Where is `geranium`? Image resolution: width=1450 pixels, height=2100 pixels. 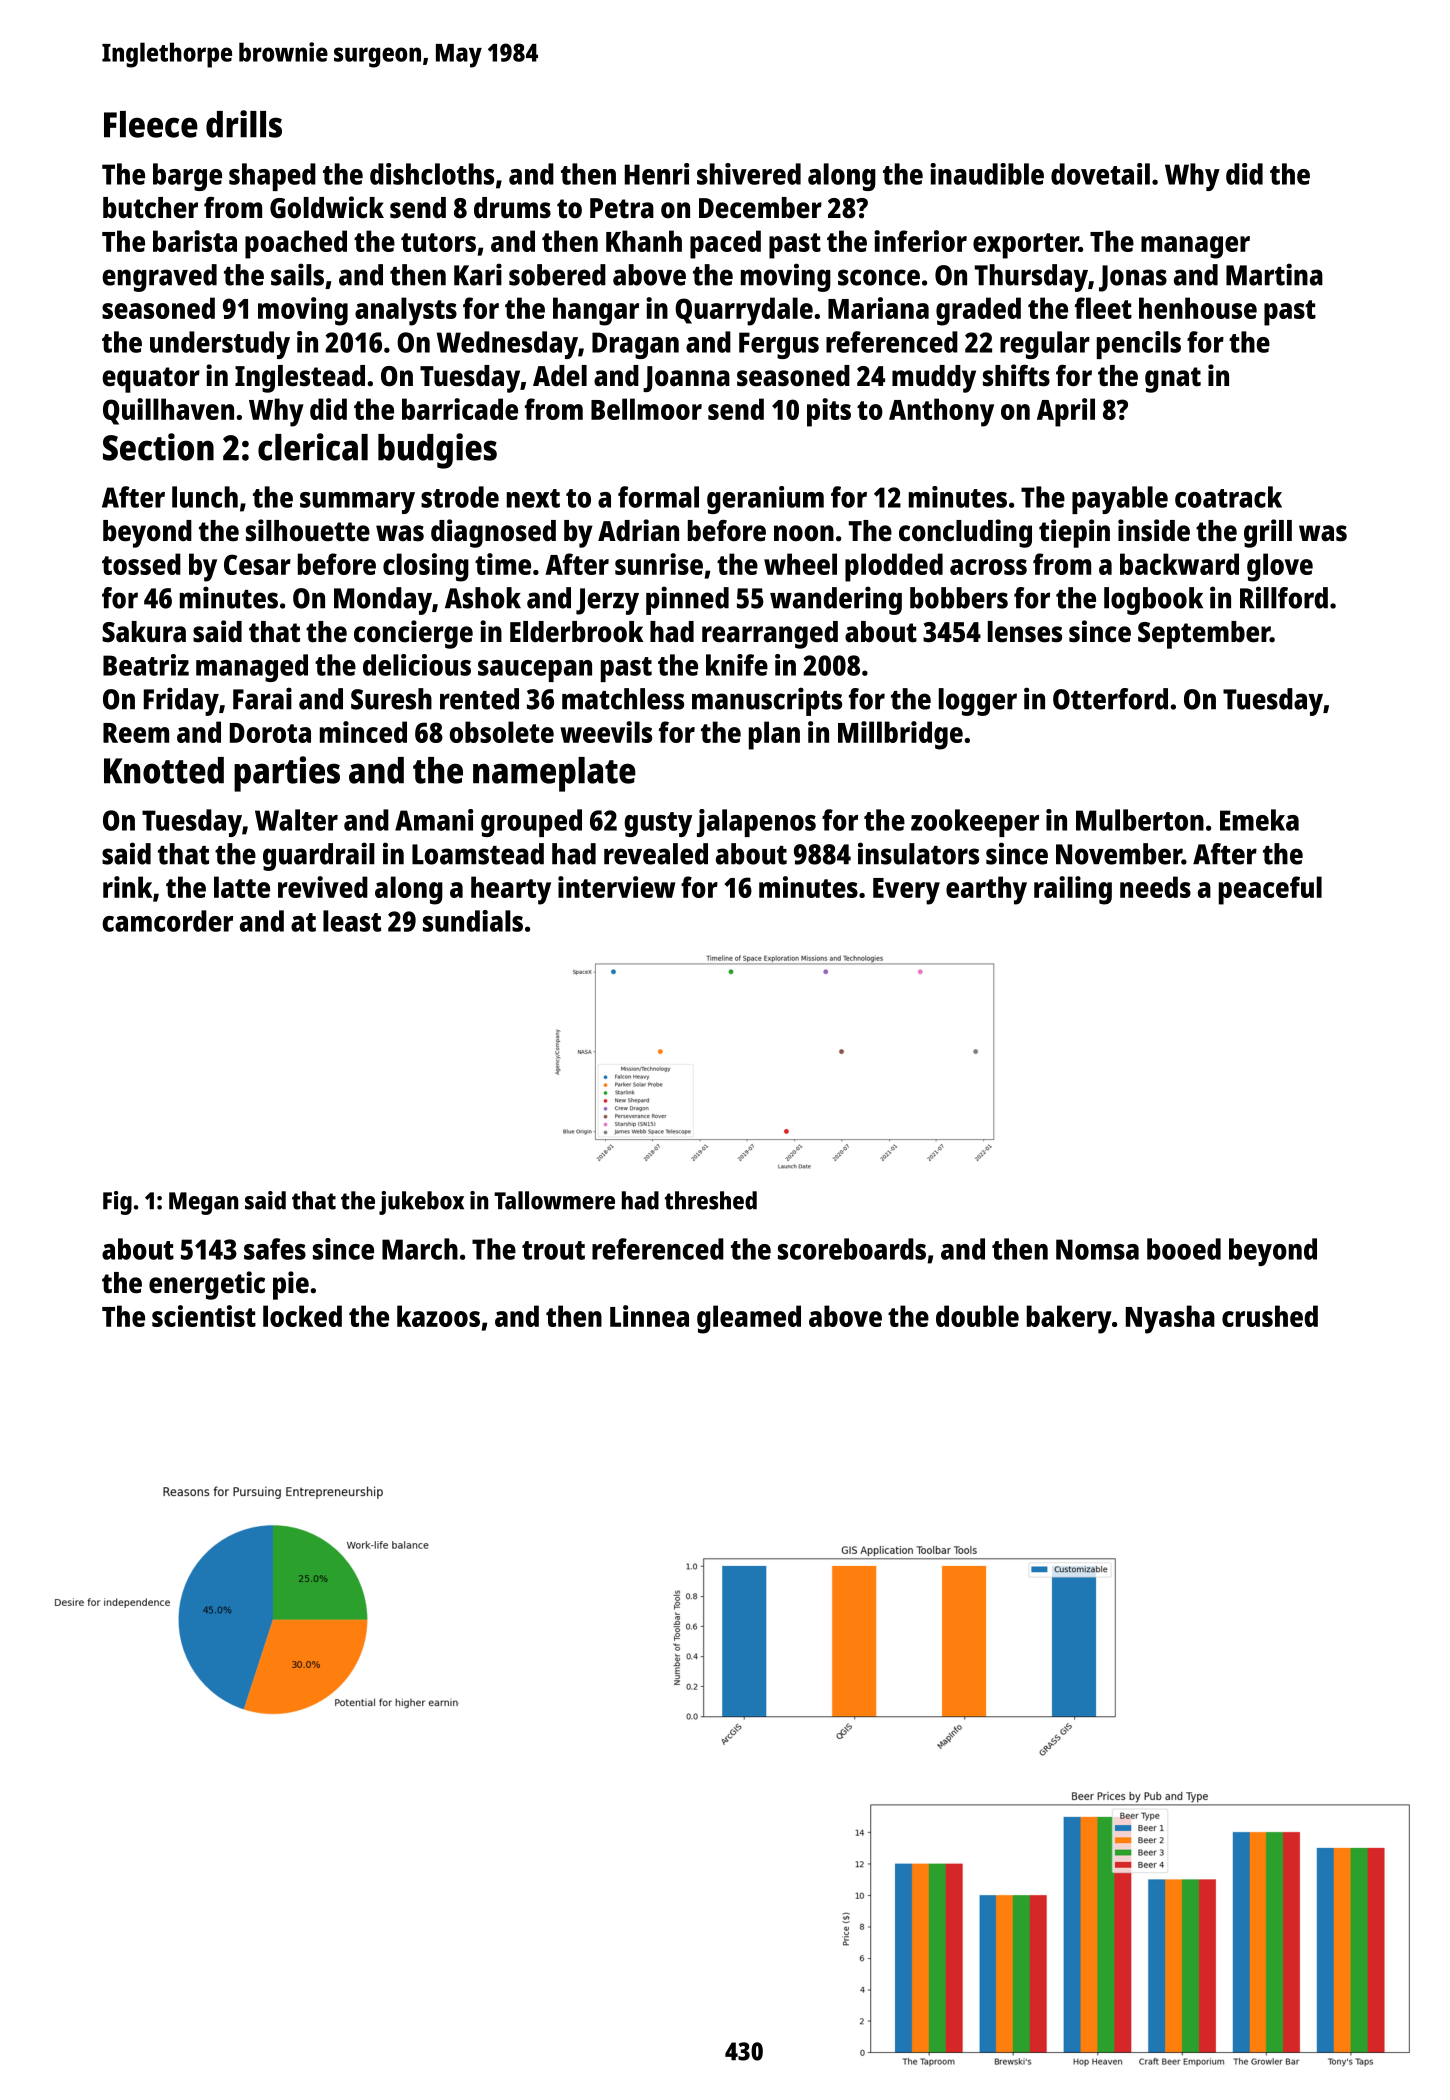
geranium is located at coordinates (765, 500).
